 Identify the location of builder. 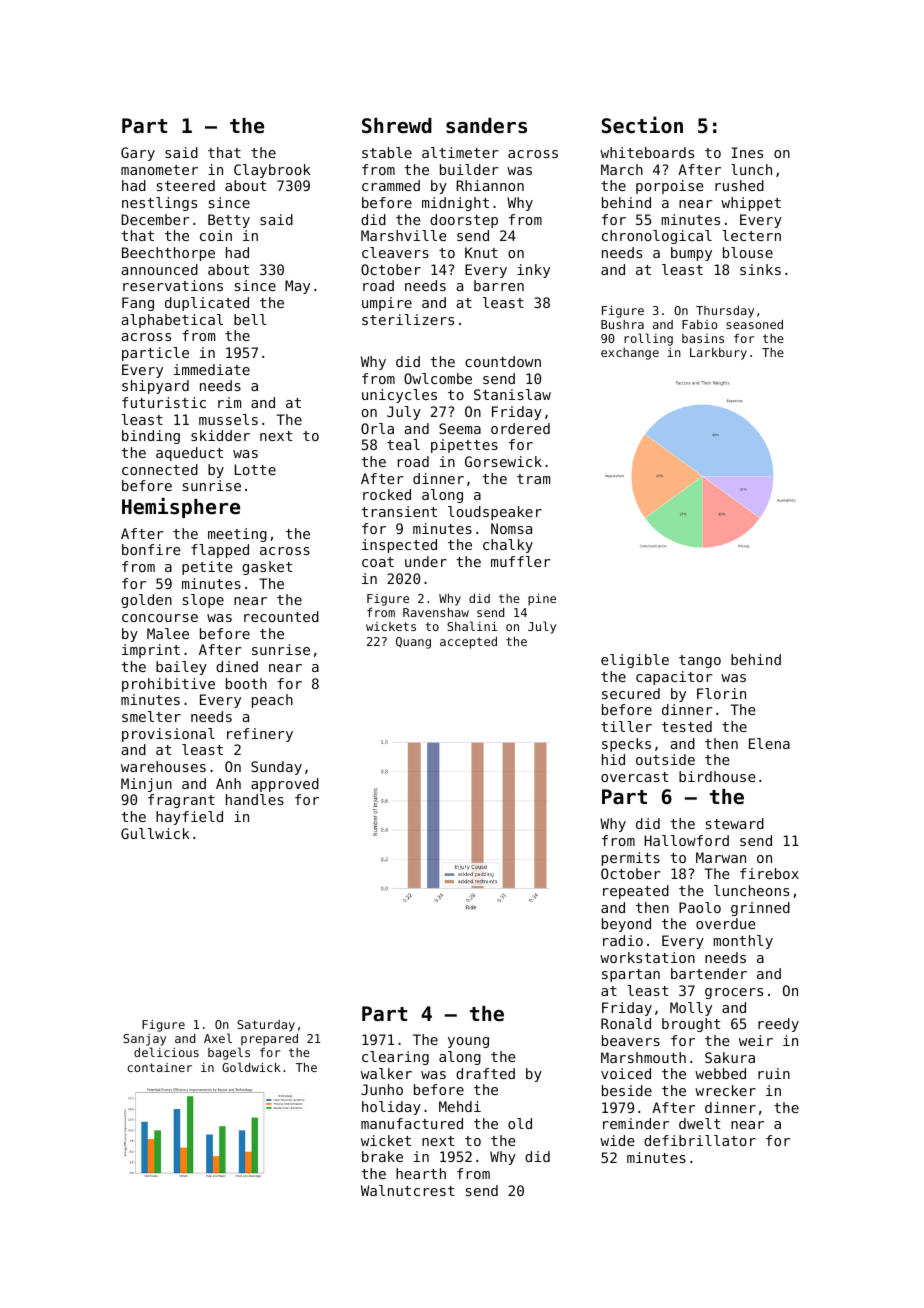
(469, 169).
